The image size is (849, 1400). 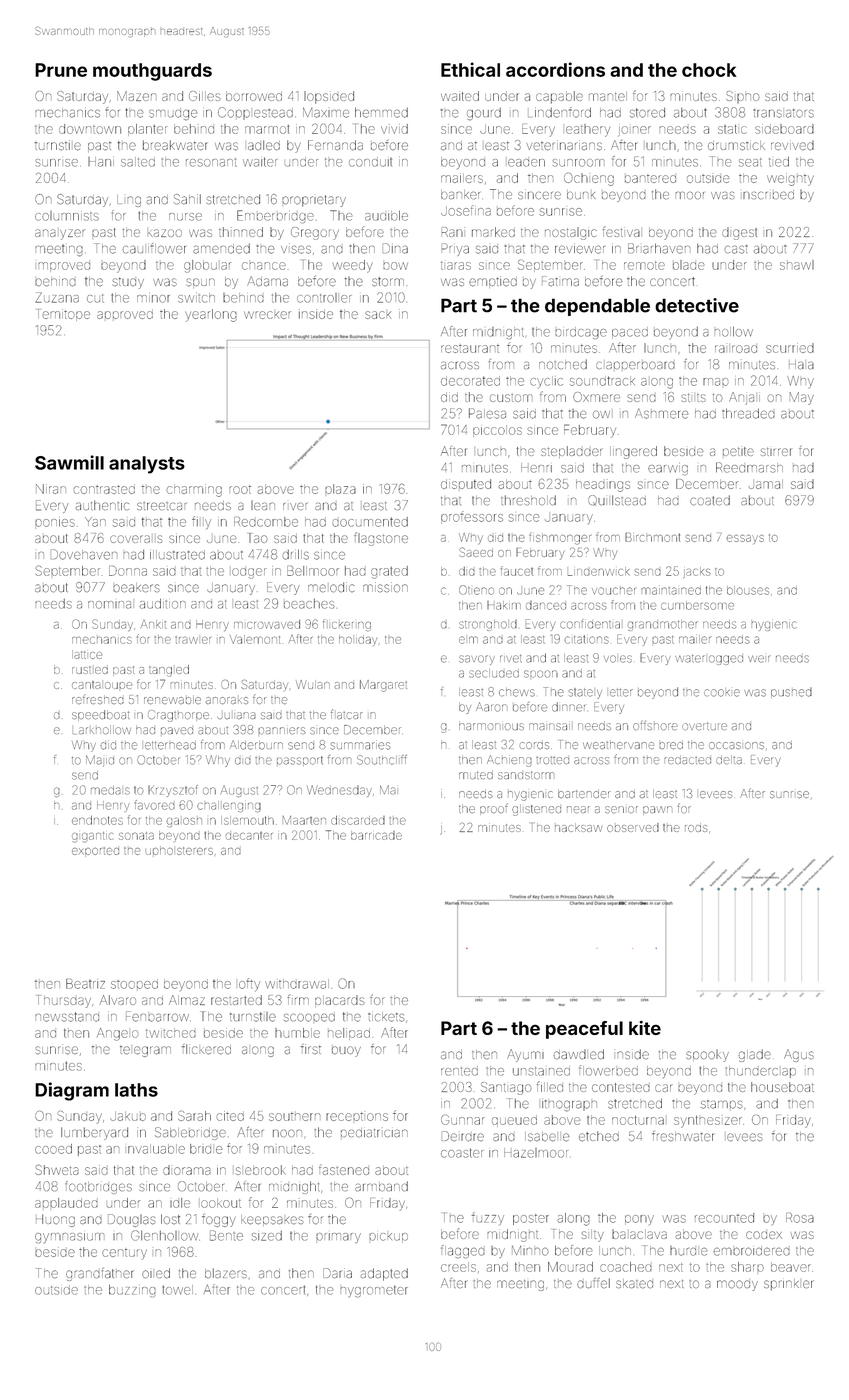 I want to click on tickets, so click(x=386, y=1017).
